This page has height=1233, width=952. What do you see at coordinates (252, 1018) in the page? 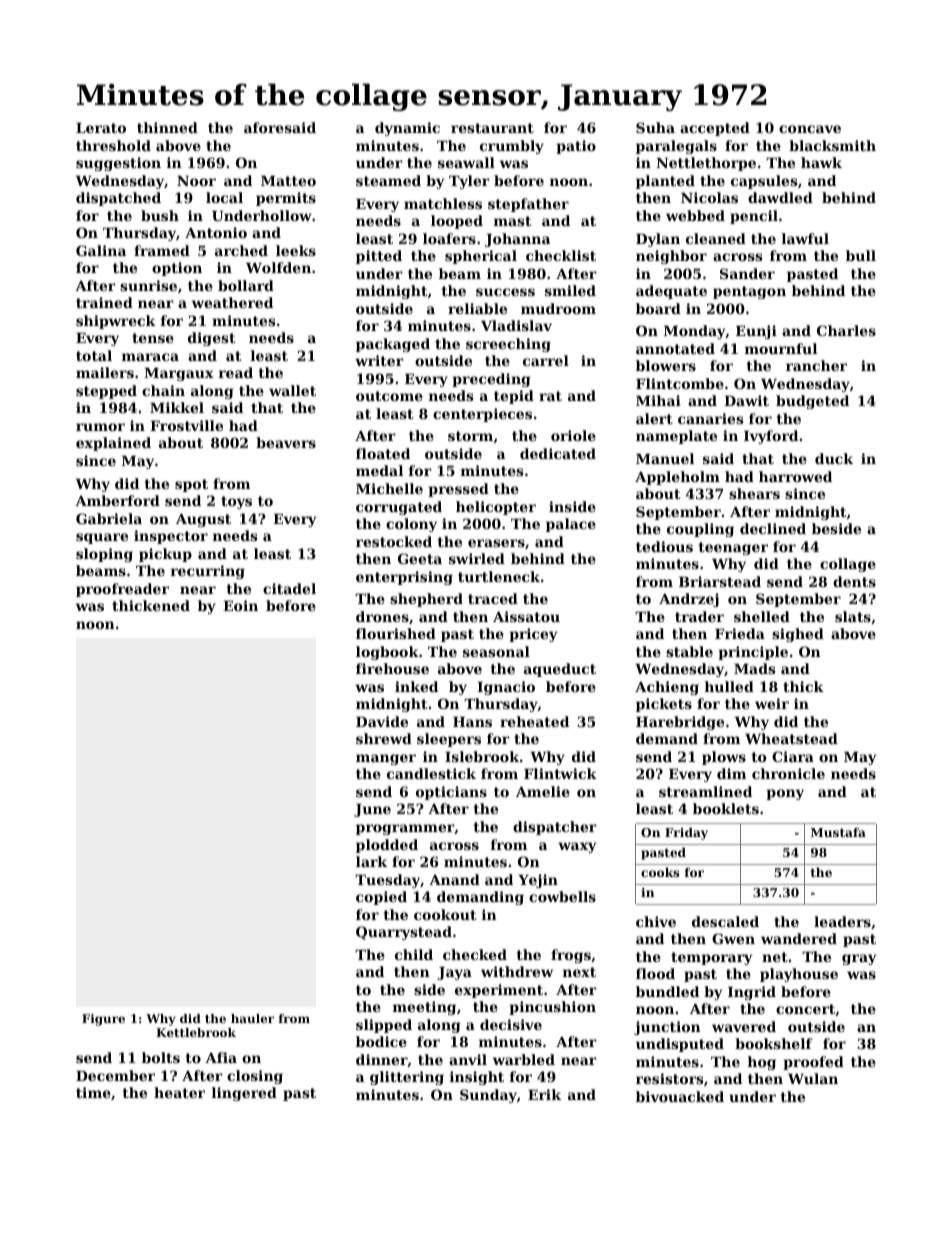
I see `hauler` at bounding box center [252, 1018].
